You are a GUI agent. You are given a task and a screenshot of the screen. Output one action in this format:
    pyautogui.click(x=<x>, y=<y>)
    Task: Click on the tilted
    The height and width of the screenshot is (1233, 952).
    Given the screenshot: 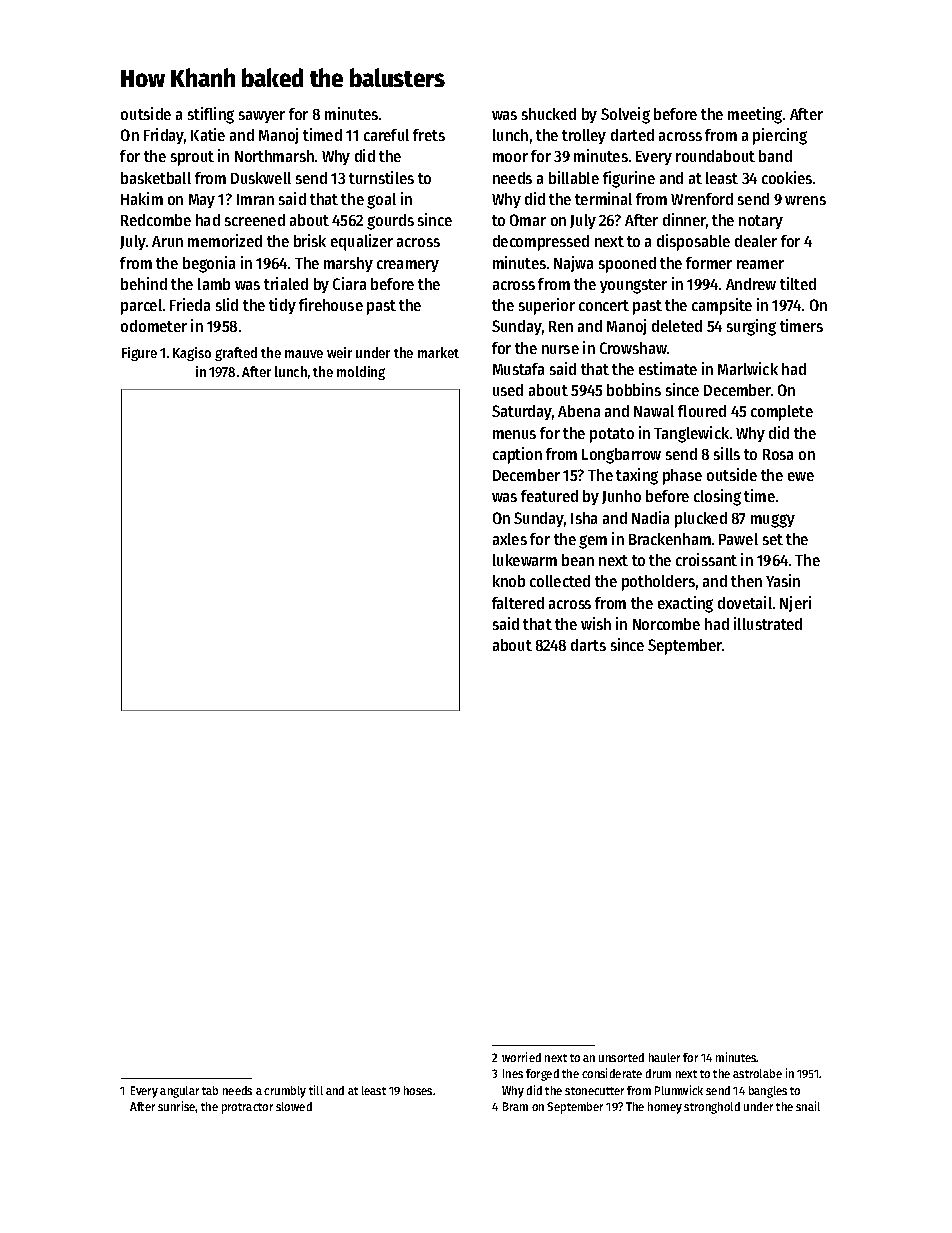 What is the action you would take?
    pyautogui.click(x=798, y=283)
